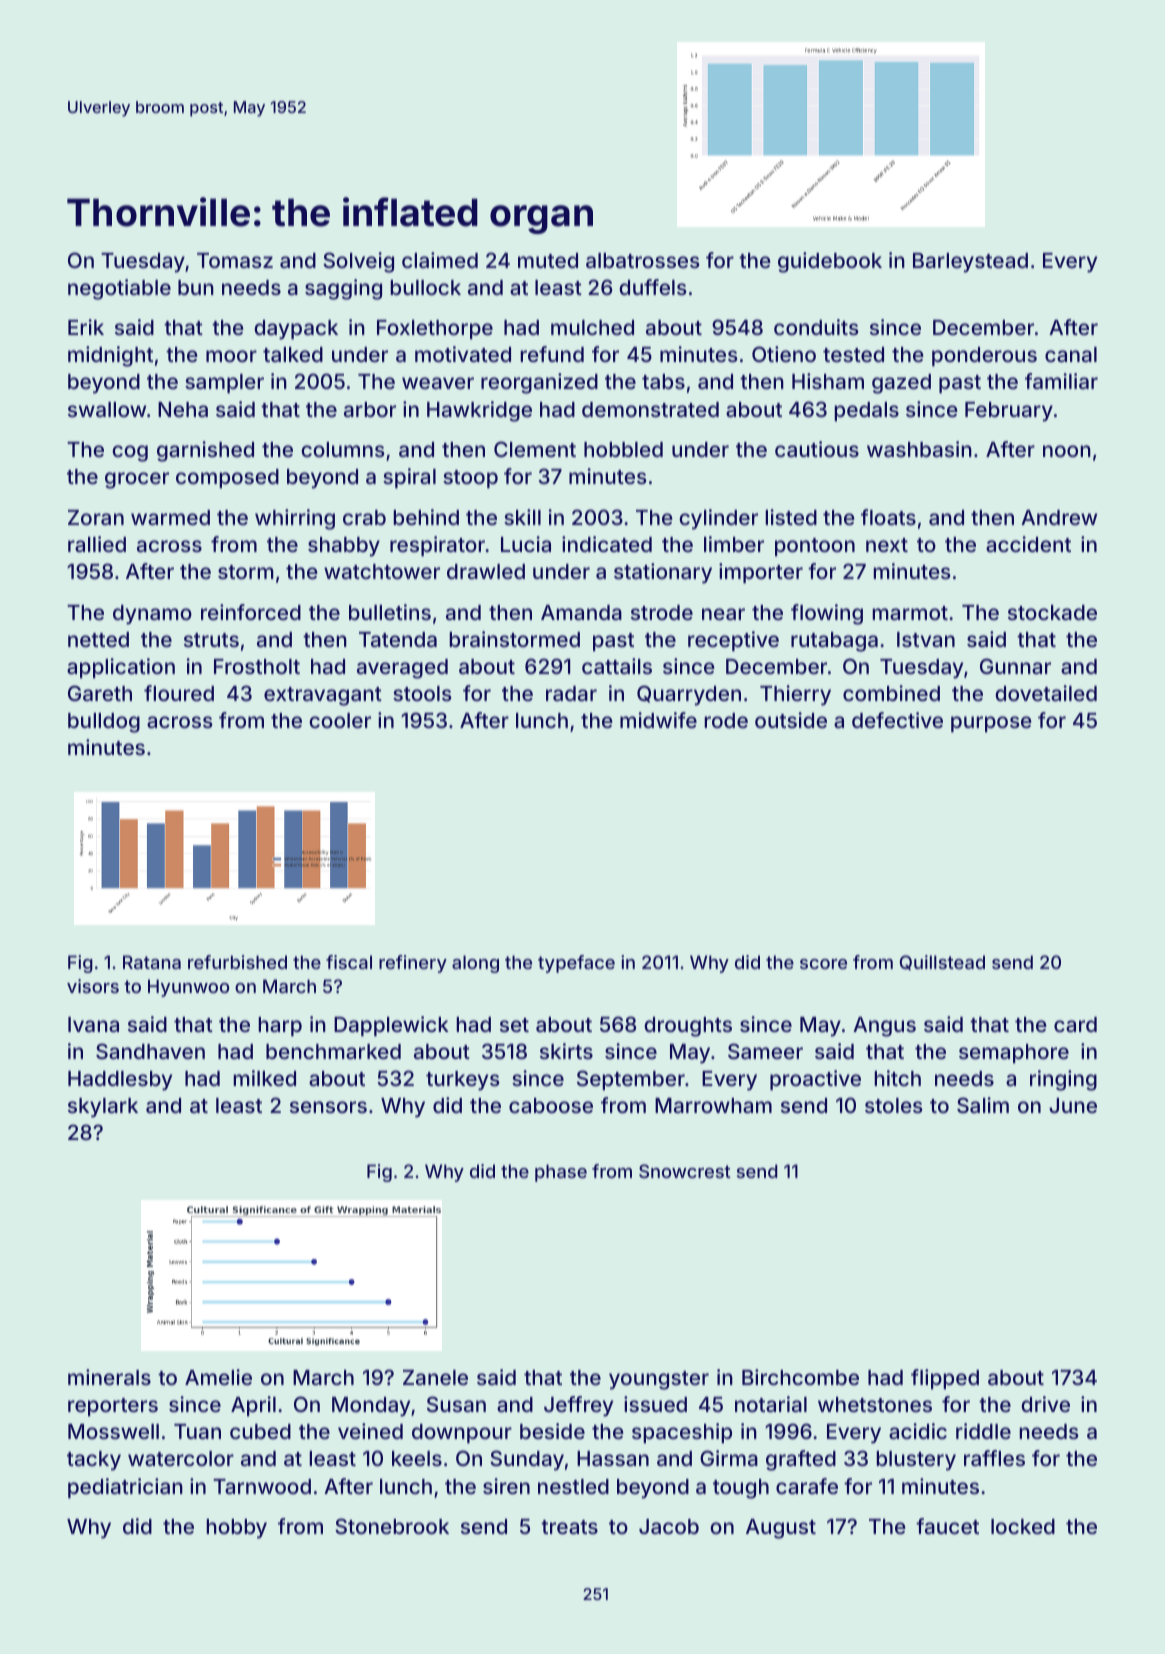 This screenshot has height=1654, width=1165. Describe the element at coordinates (901, 384) in the screenshot. I see `gazed` at that location.
